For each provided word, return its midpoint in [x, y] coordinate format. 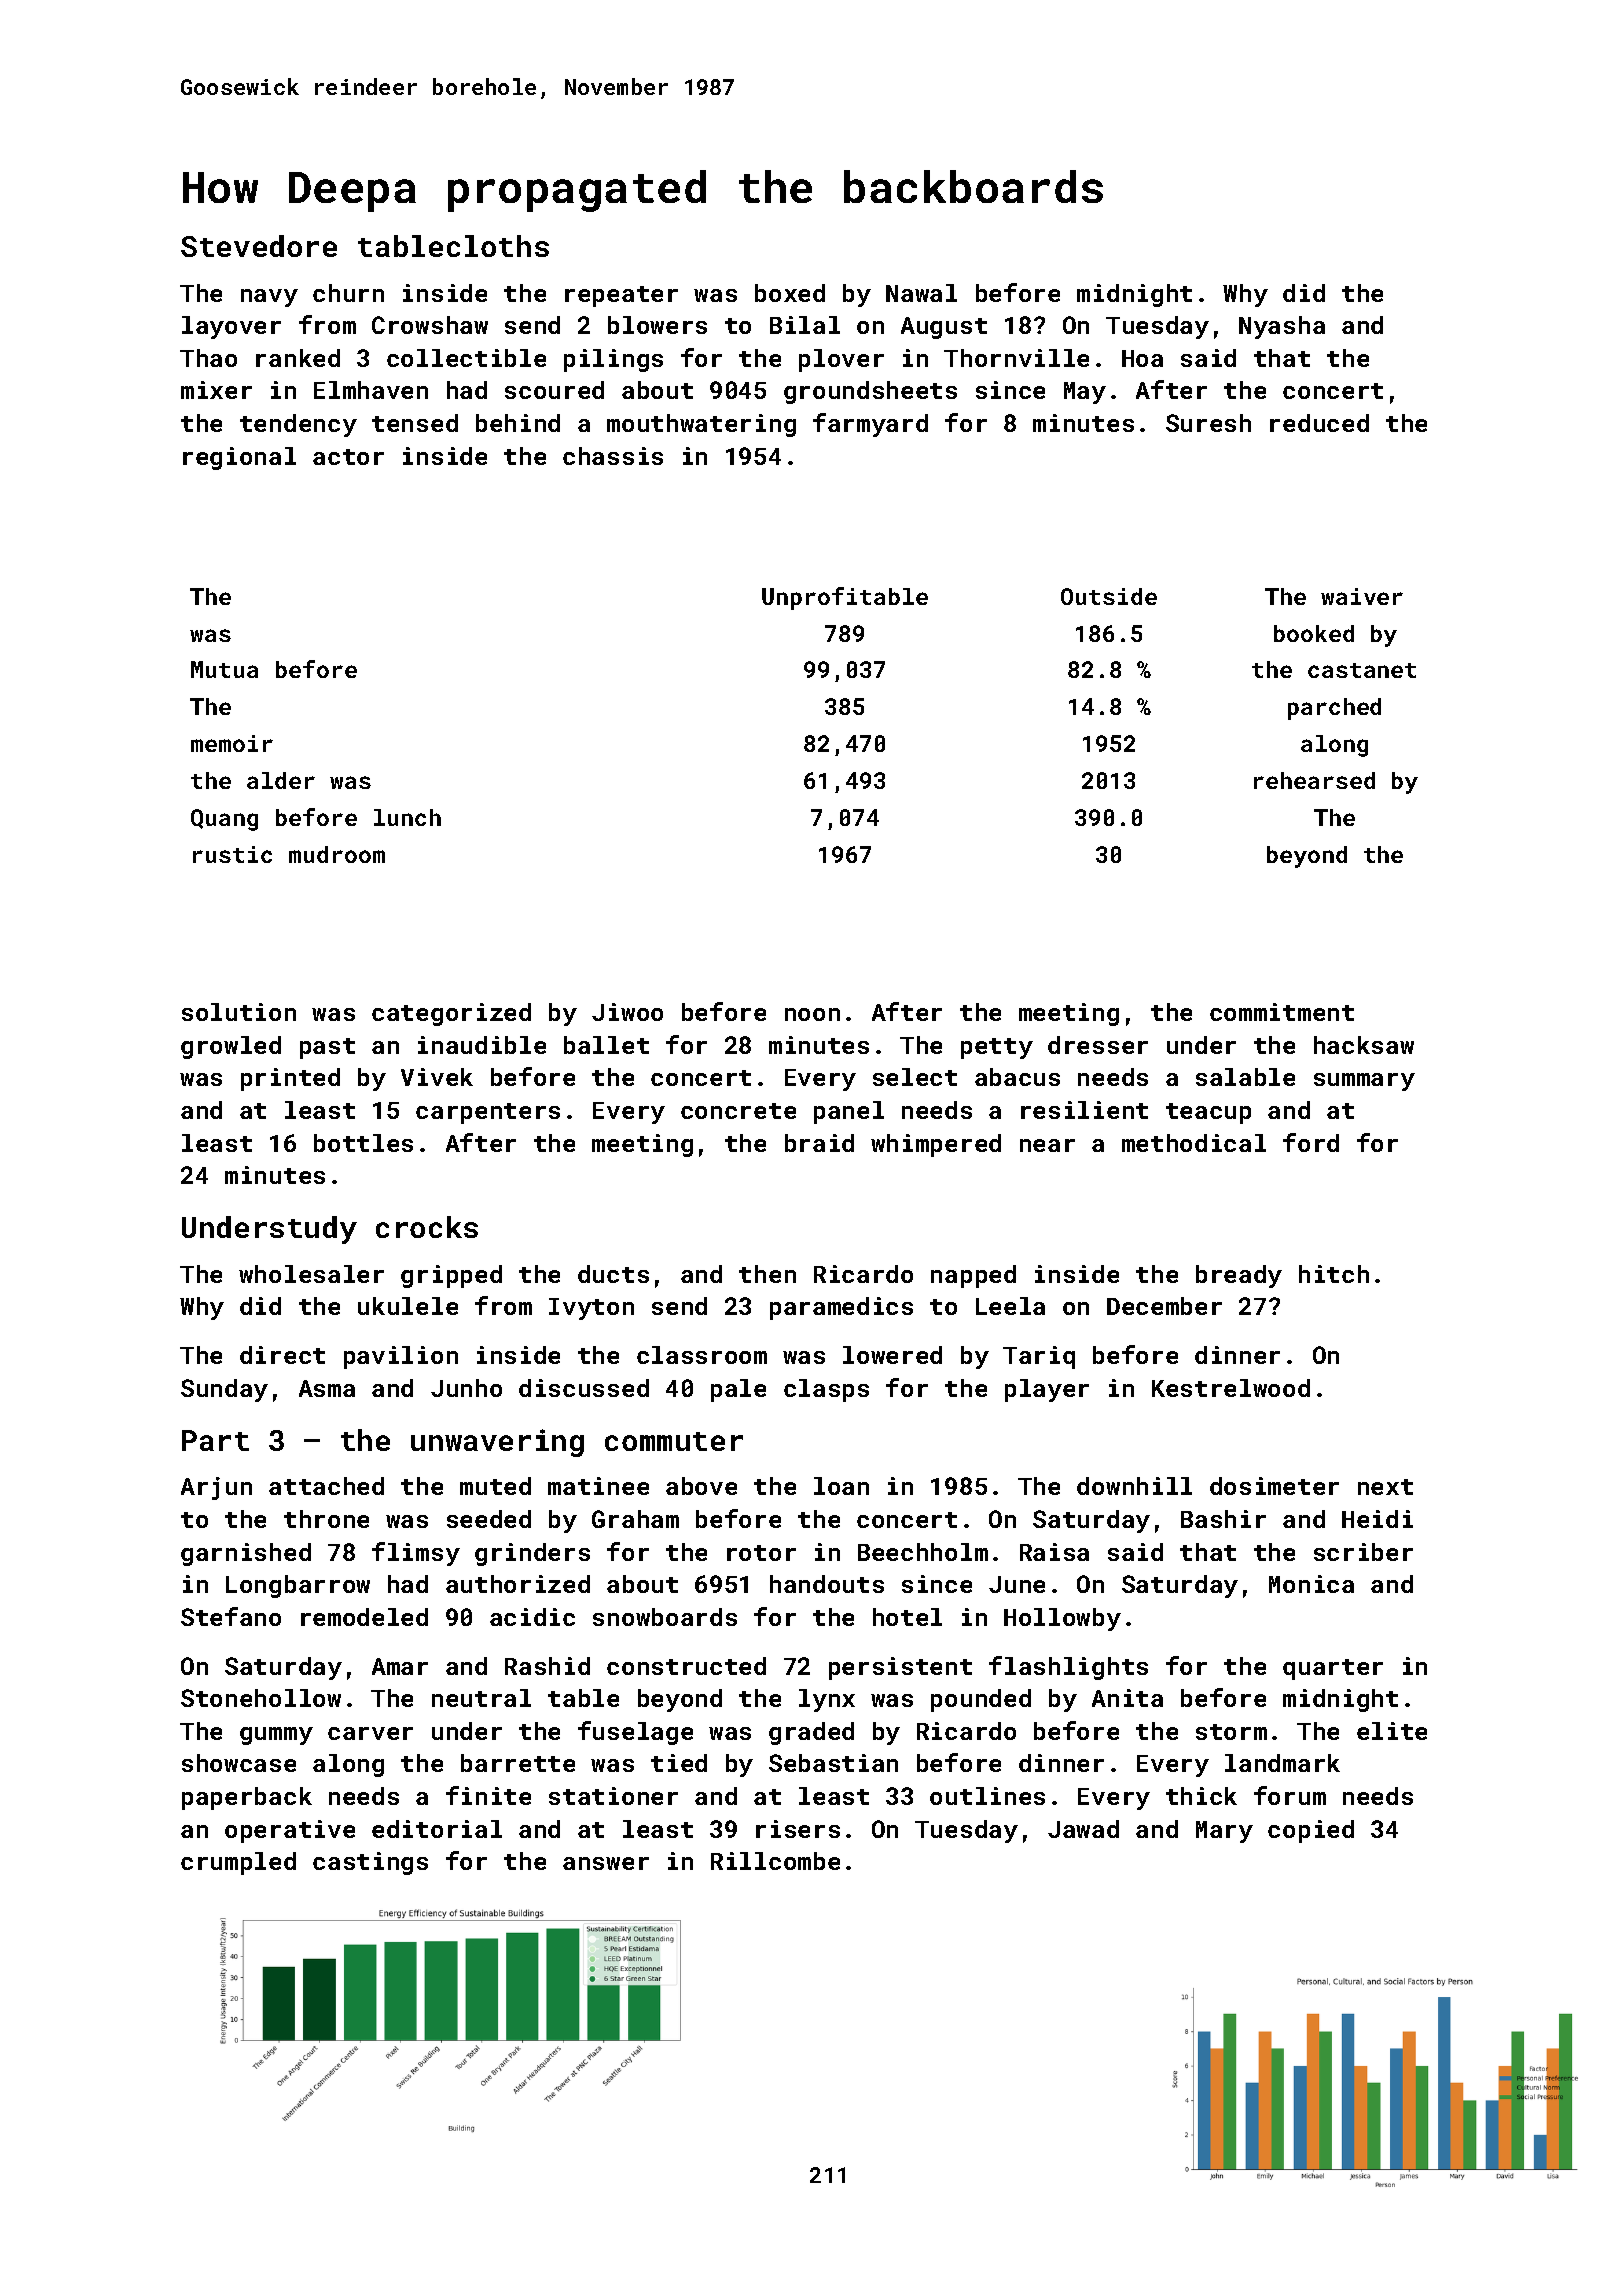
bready [1239, 1276]
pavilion [401, 1357]
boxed [790, 293]
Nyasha [1282, 327]
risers [798, 1829]
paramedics [841, 1308]
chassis [613, 456]
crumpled [238, 1863]
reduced [1319, 423]
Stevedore [259, 246]
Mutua [224, 669]
